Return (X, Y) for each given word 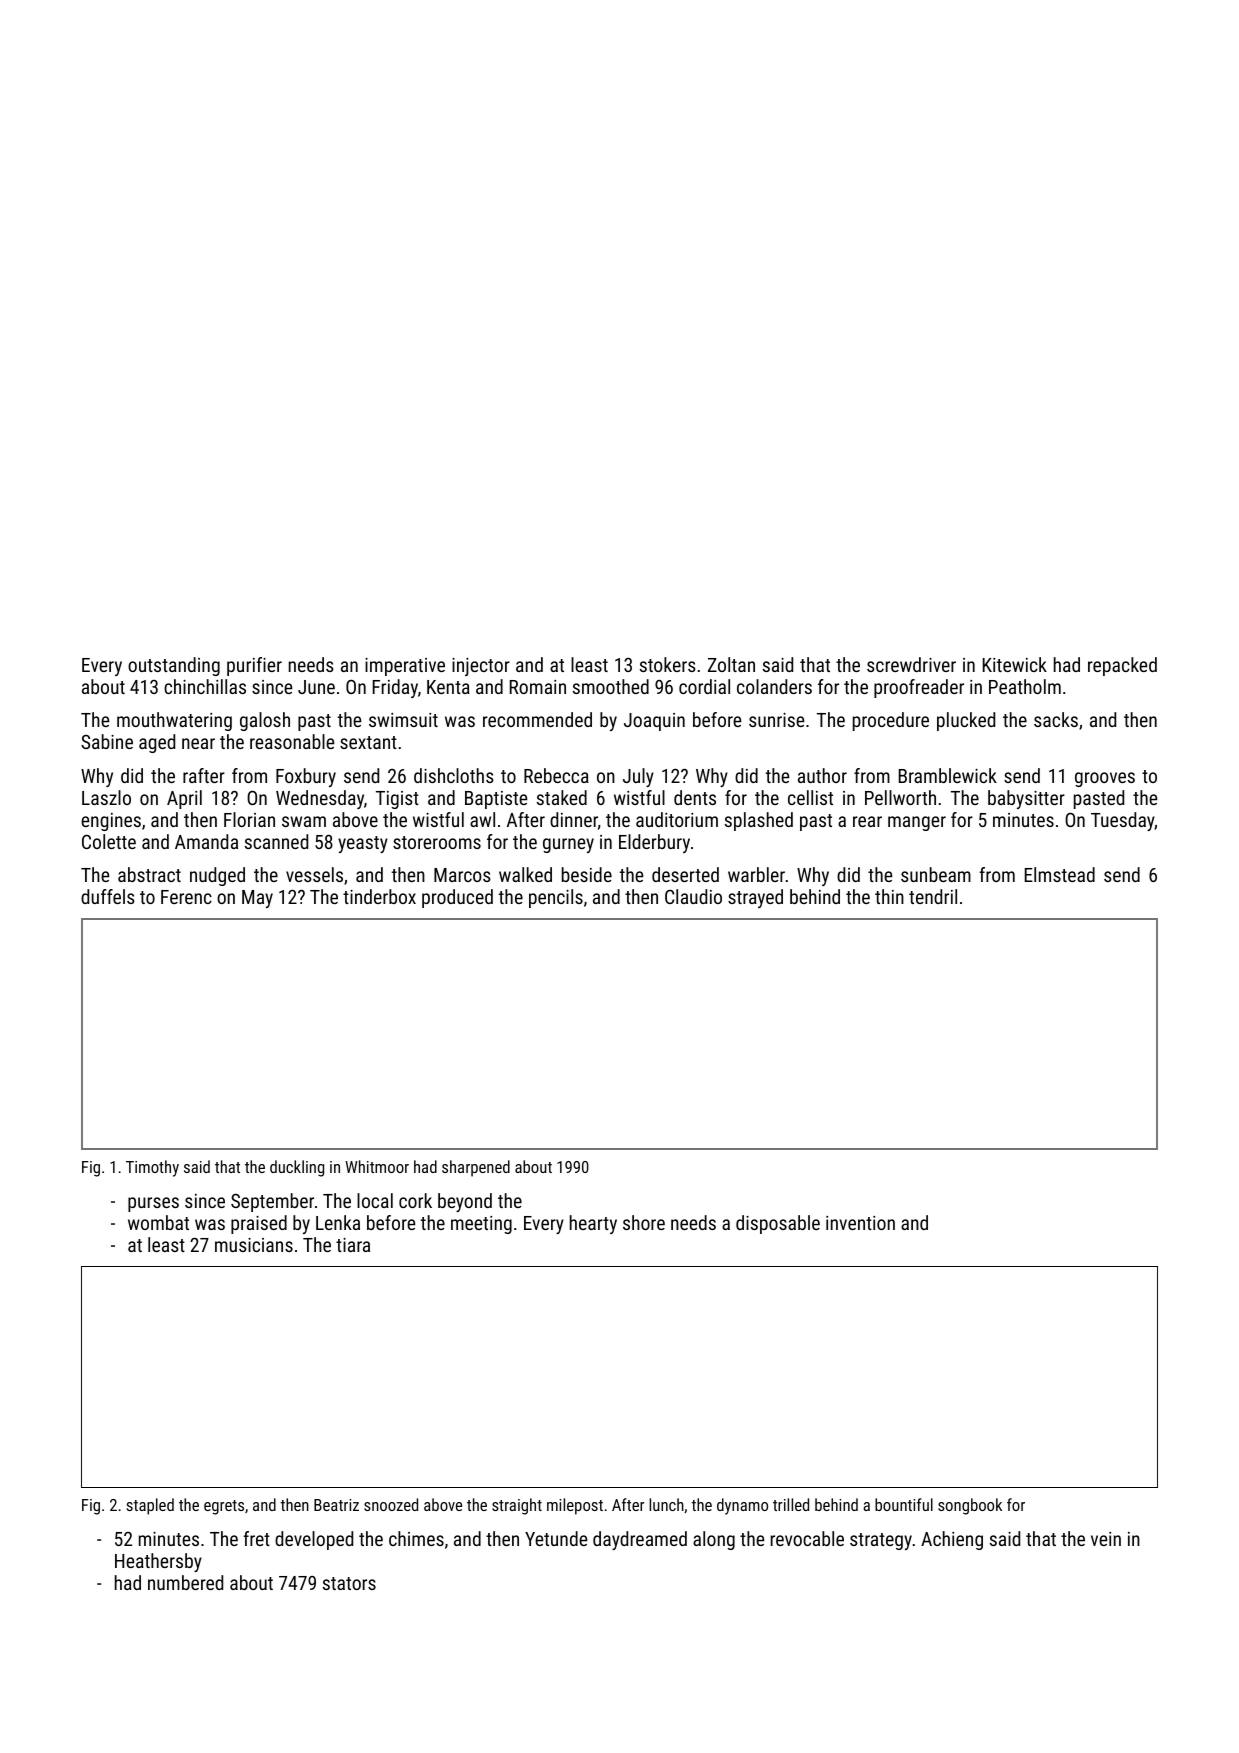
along (714, 1540)
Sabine (107, 741)
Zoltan (731, 664)
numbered (185, 1582)
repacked (1122, 666)
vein (1106, 1539)
